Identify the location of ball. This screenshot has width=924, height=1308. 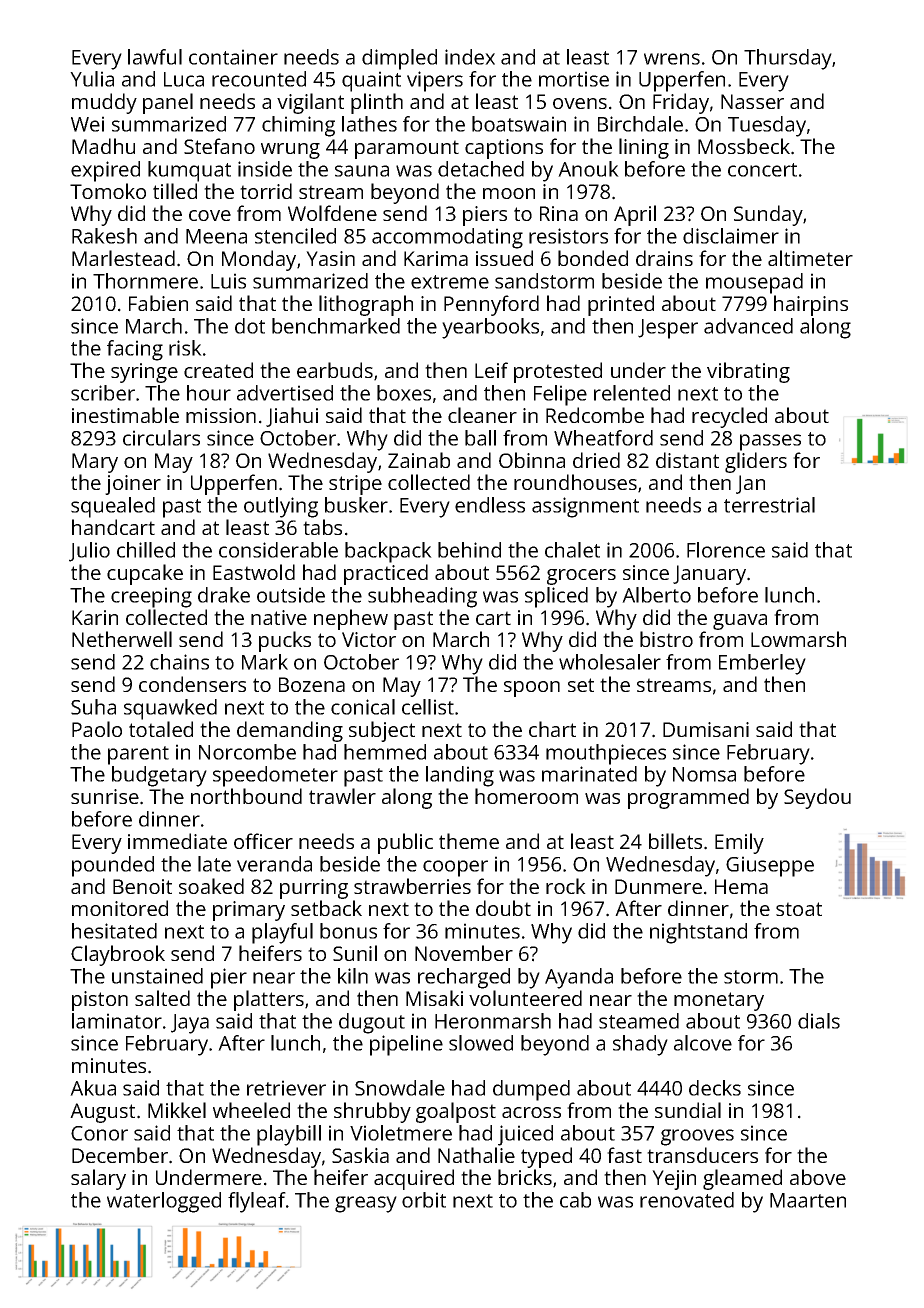
(480, 438).
